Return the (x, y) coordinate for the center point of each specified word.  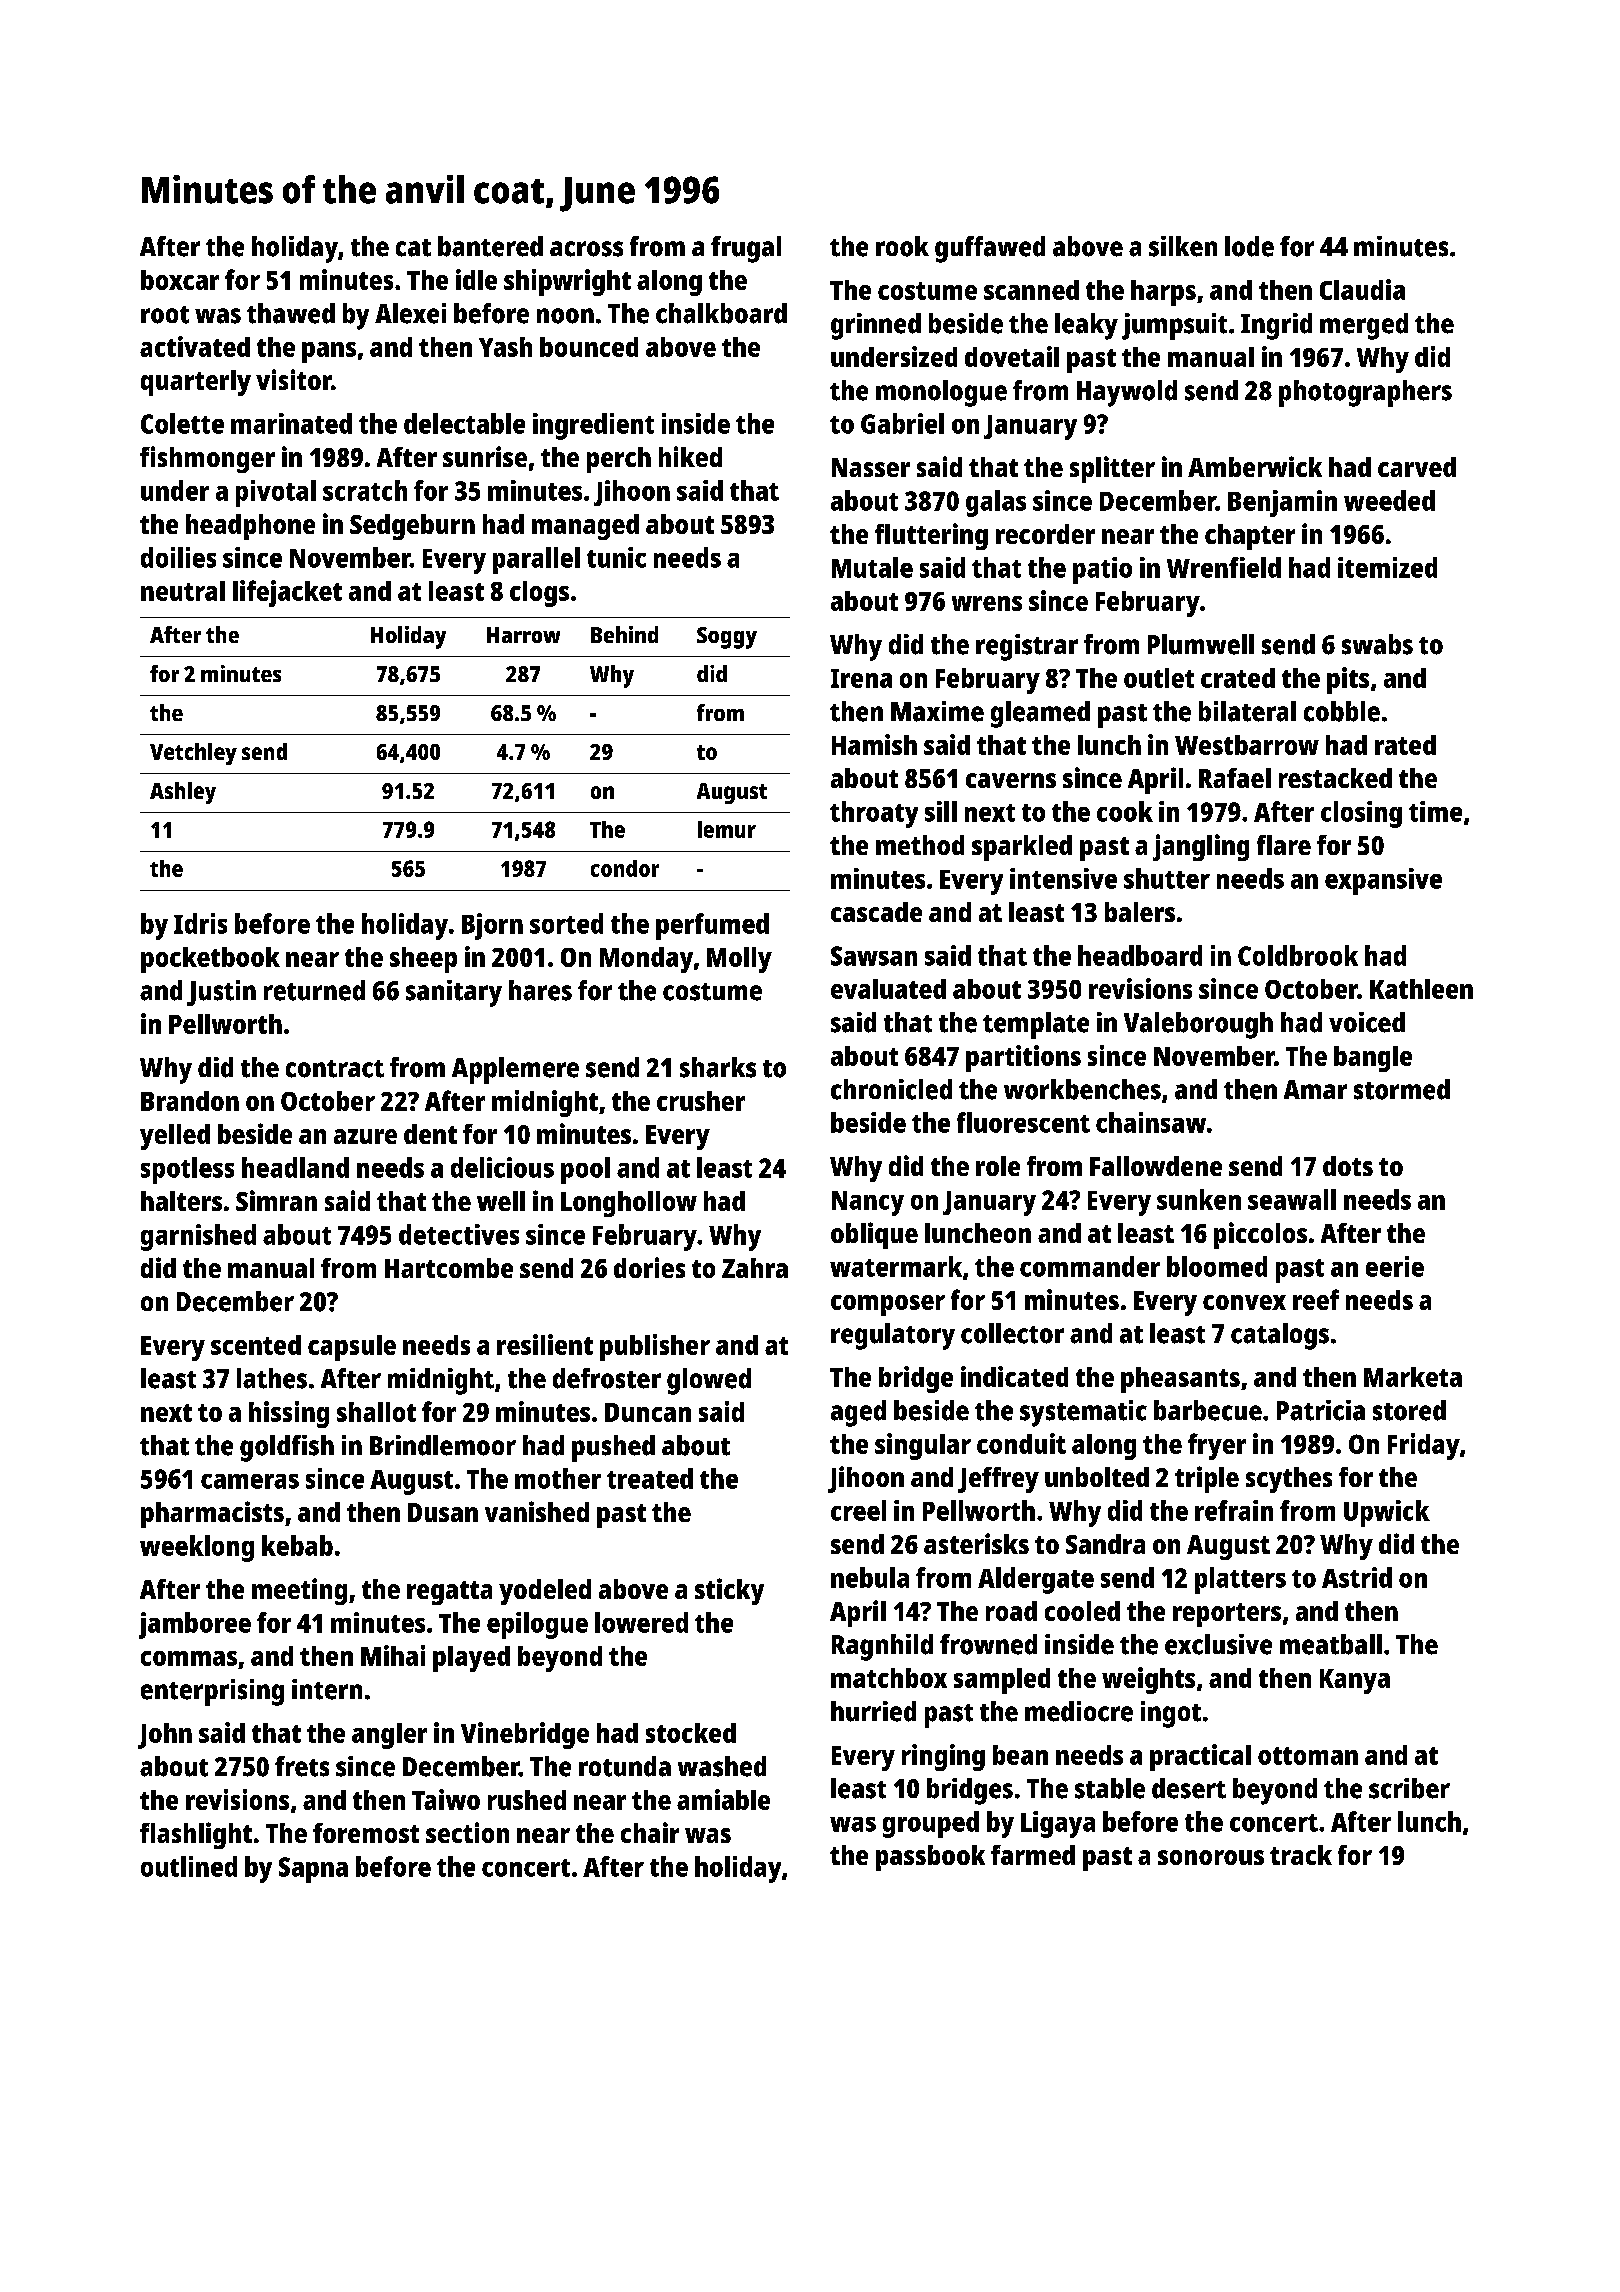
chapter (1250, 537)
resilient (545, 1344)
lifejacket (287, 593)
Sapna (313, 1870)
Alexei (410, 313)
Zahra (755, 1268)
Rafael (1235, 778)
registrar (1027, 647)
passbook (930, 1858)
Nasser (871, 467)
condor (625, 868)
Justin (221, 993)
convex (1244, 1302)
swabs (1377, 644)
